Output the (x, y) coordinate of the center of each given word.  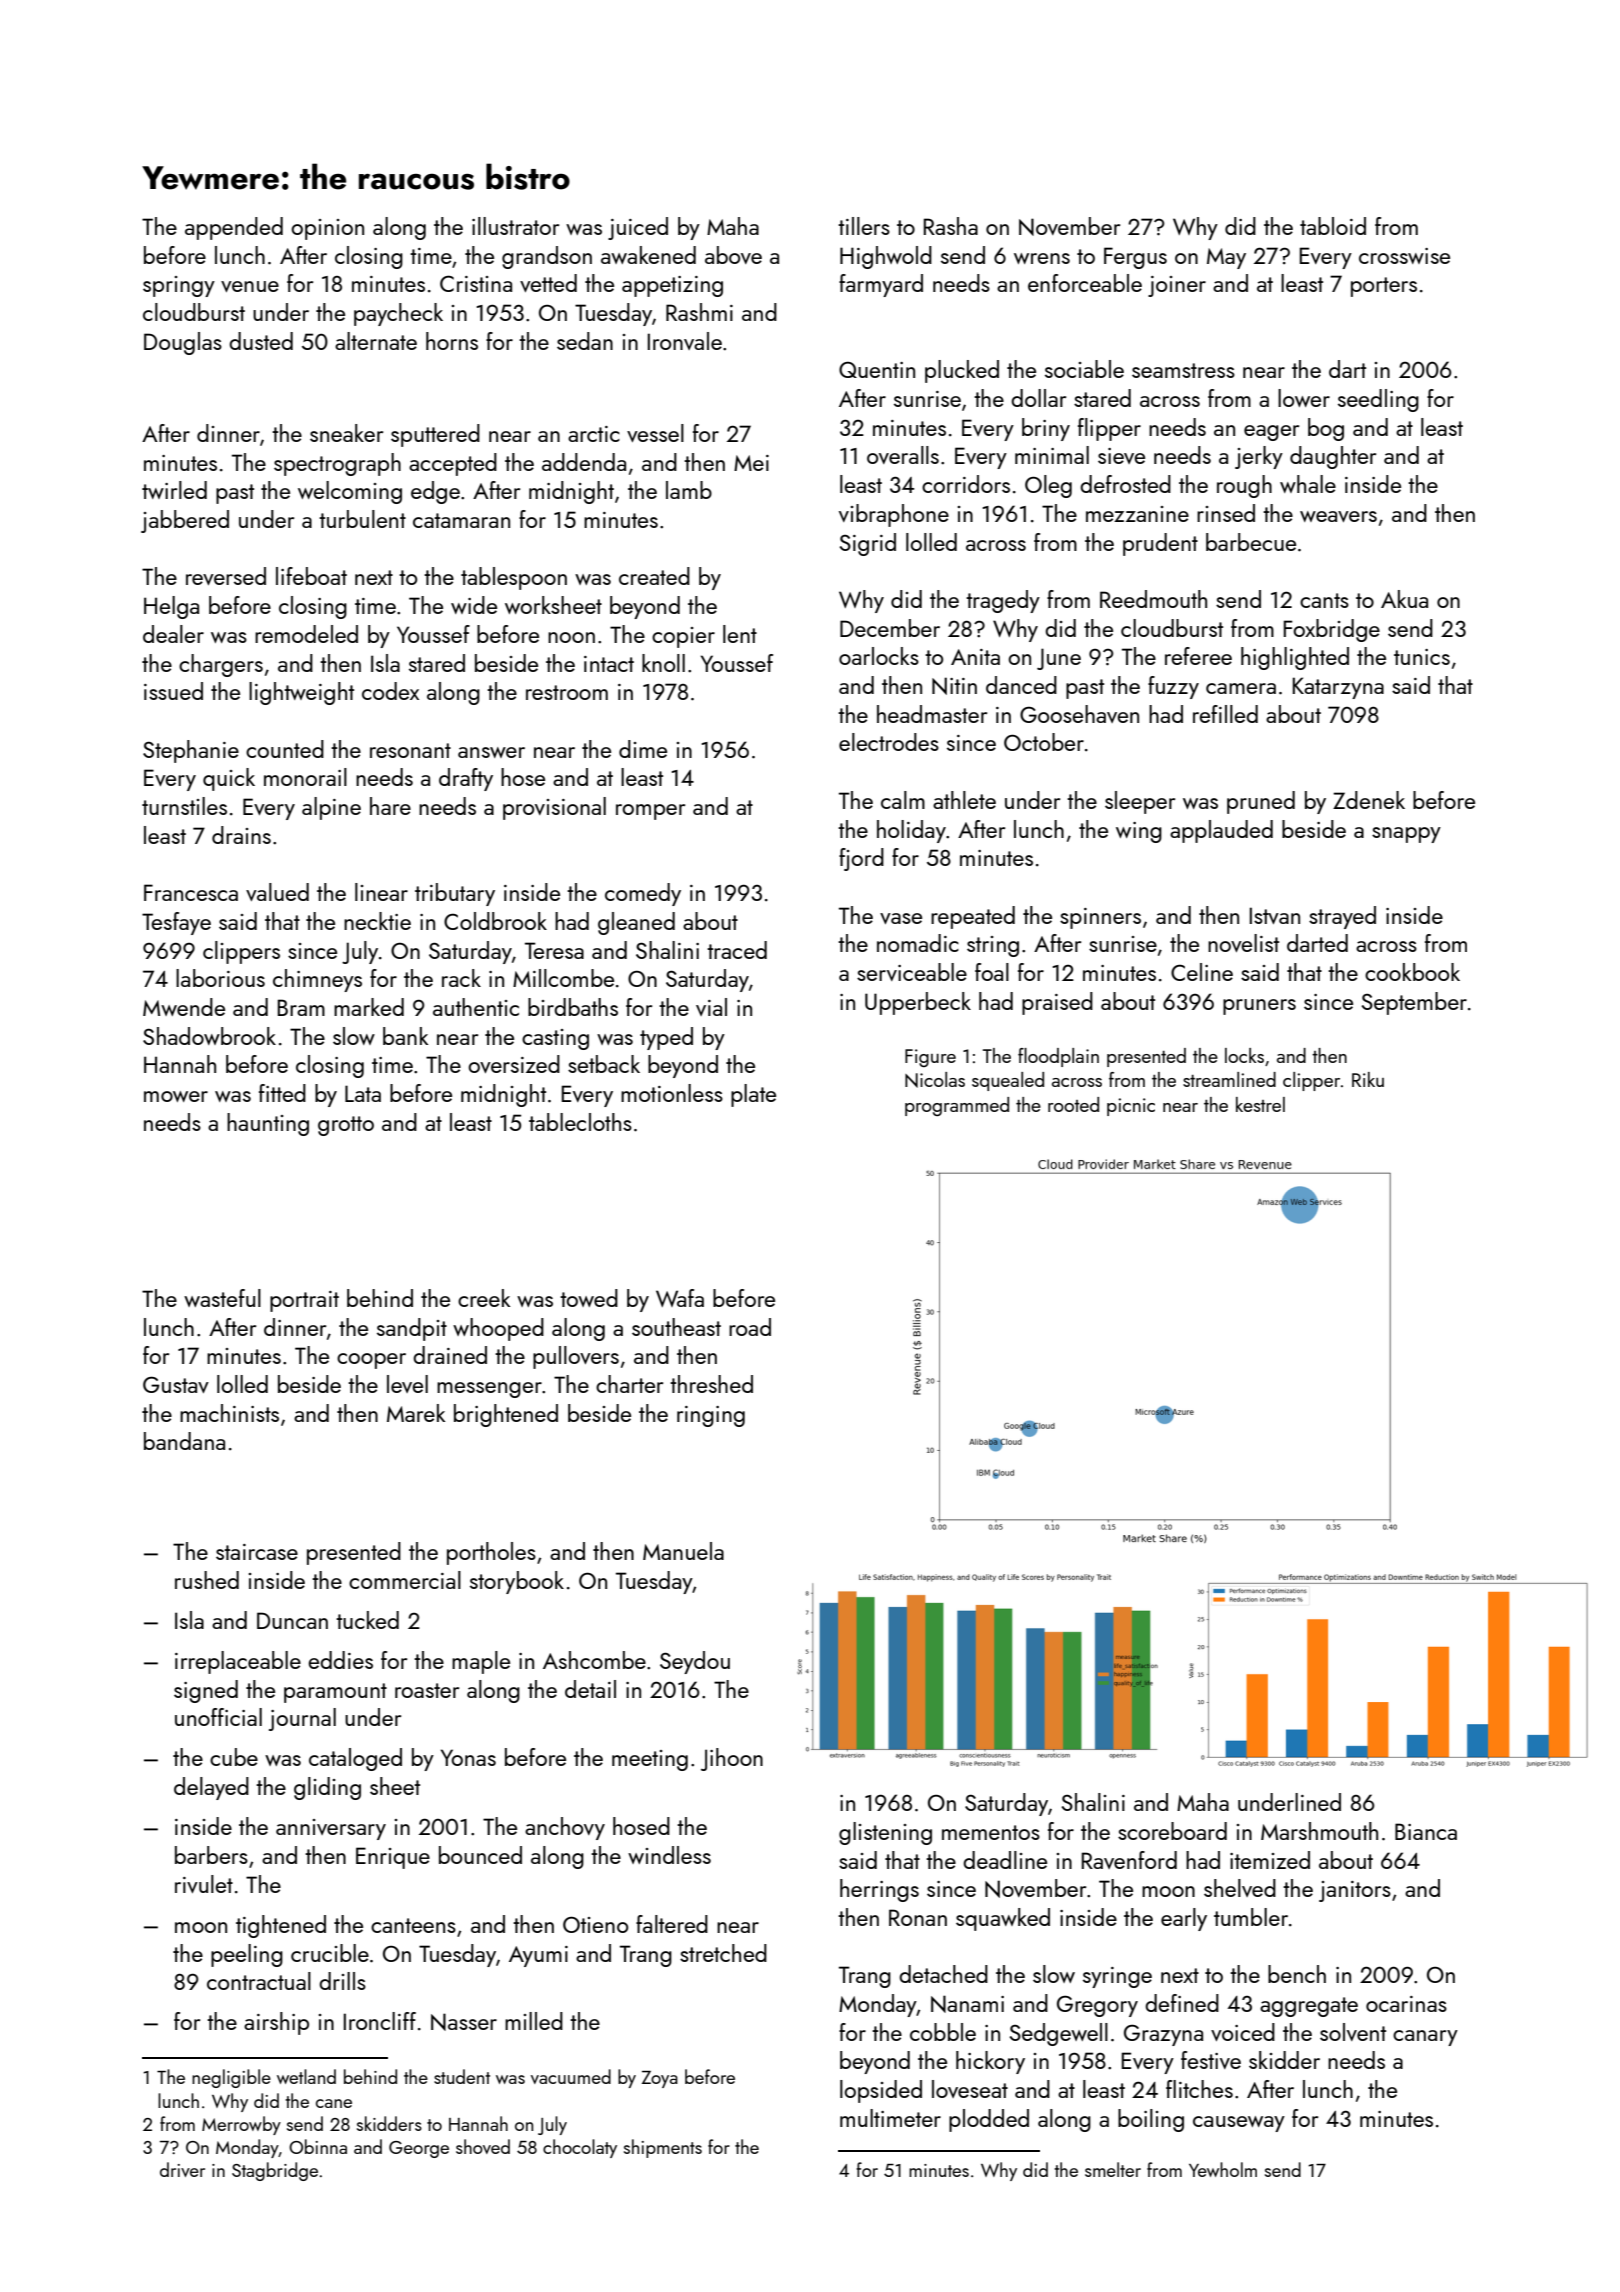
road (750, 1327)
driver (182, 2169)
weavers (1338, 516)
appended (234, 228)
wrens (1042, 258)
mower (176, 1096)
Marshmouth (1319, 1831)
